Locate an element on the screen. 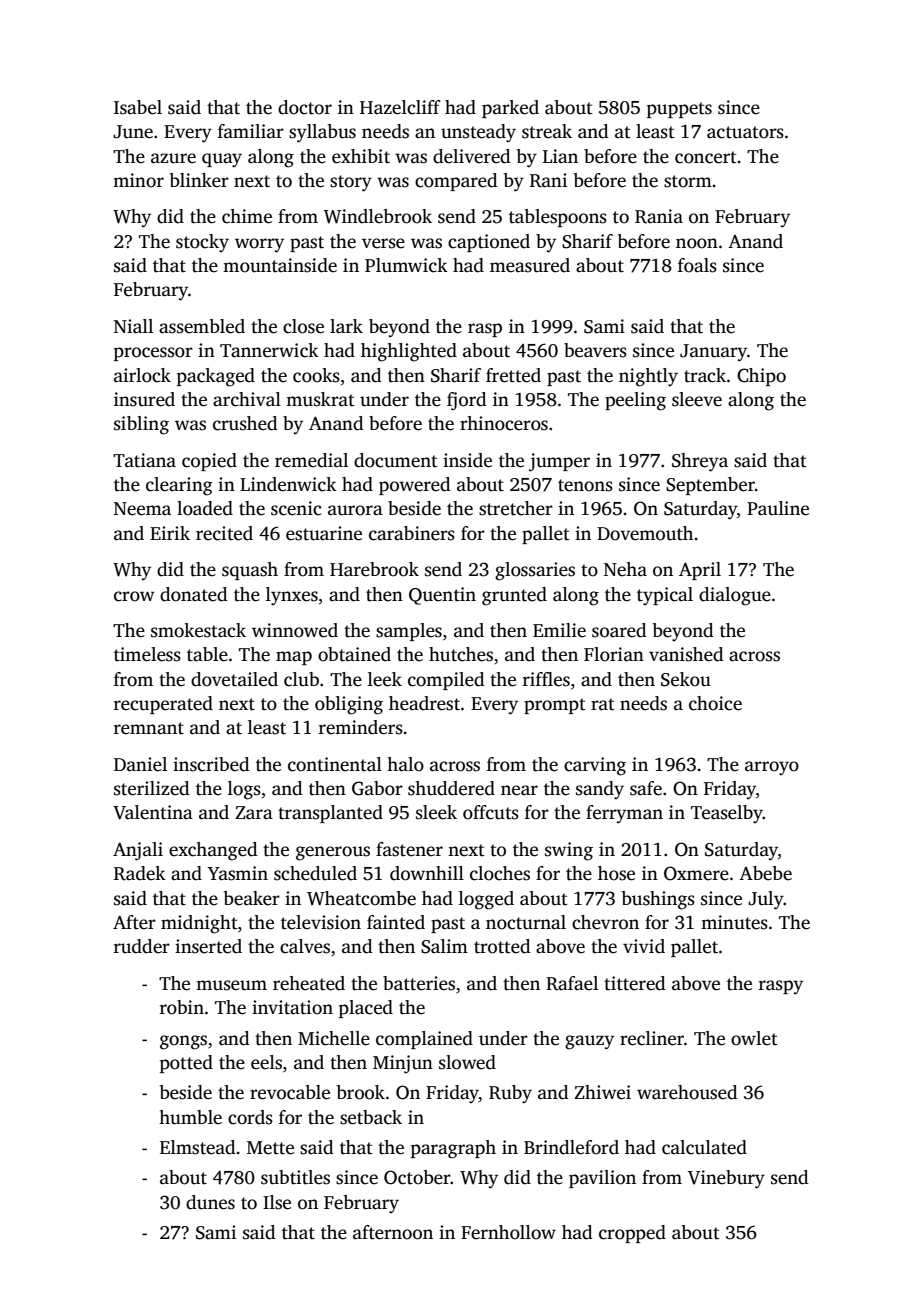  actuators is located at coordinates (745, 132).
